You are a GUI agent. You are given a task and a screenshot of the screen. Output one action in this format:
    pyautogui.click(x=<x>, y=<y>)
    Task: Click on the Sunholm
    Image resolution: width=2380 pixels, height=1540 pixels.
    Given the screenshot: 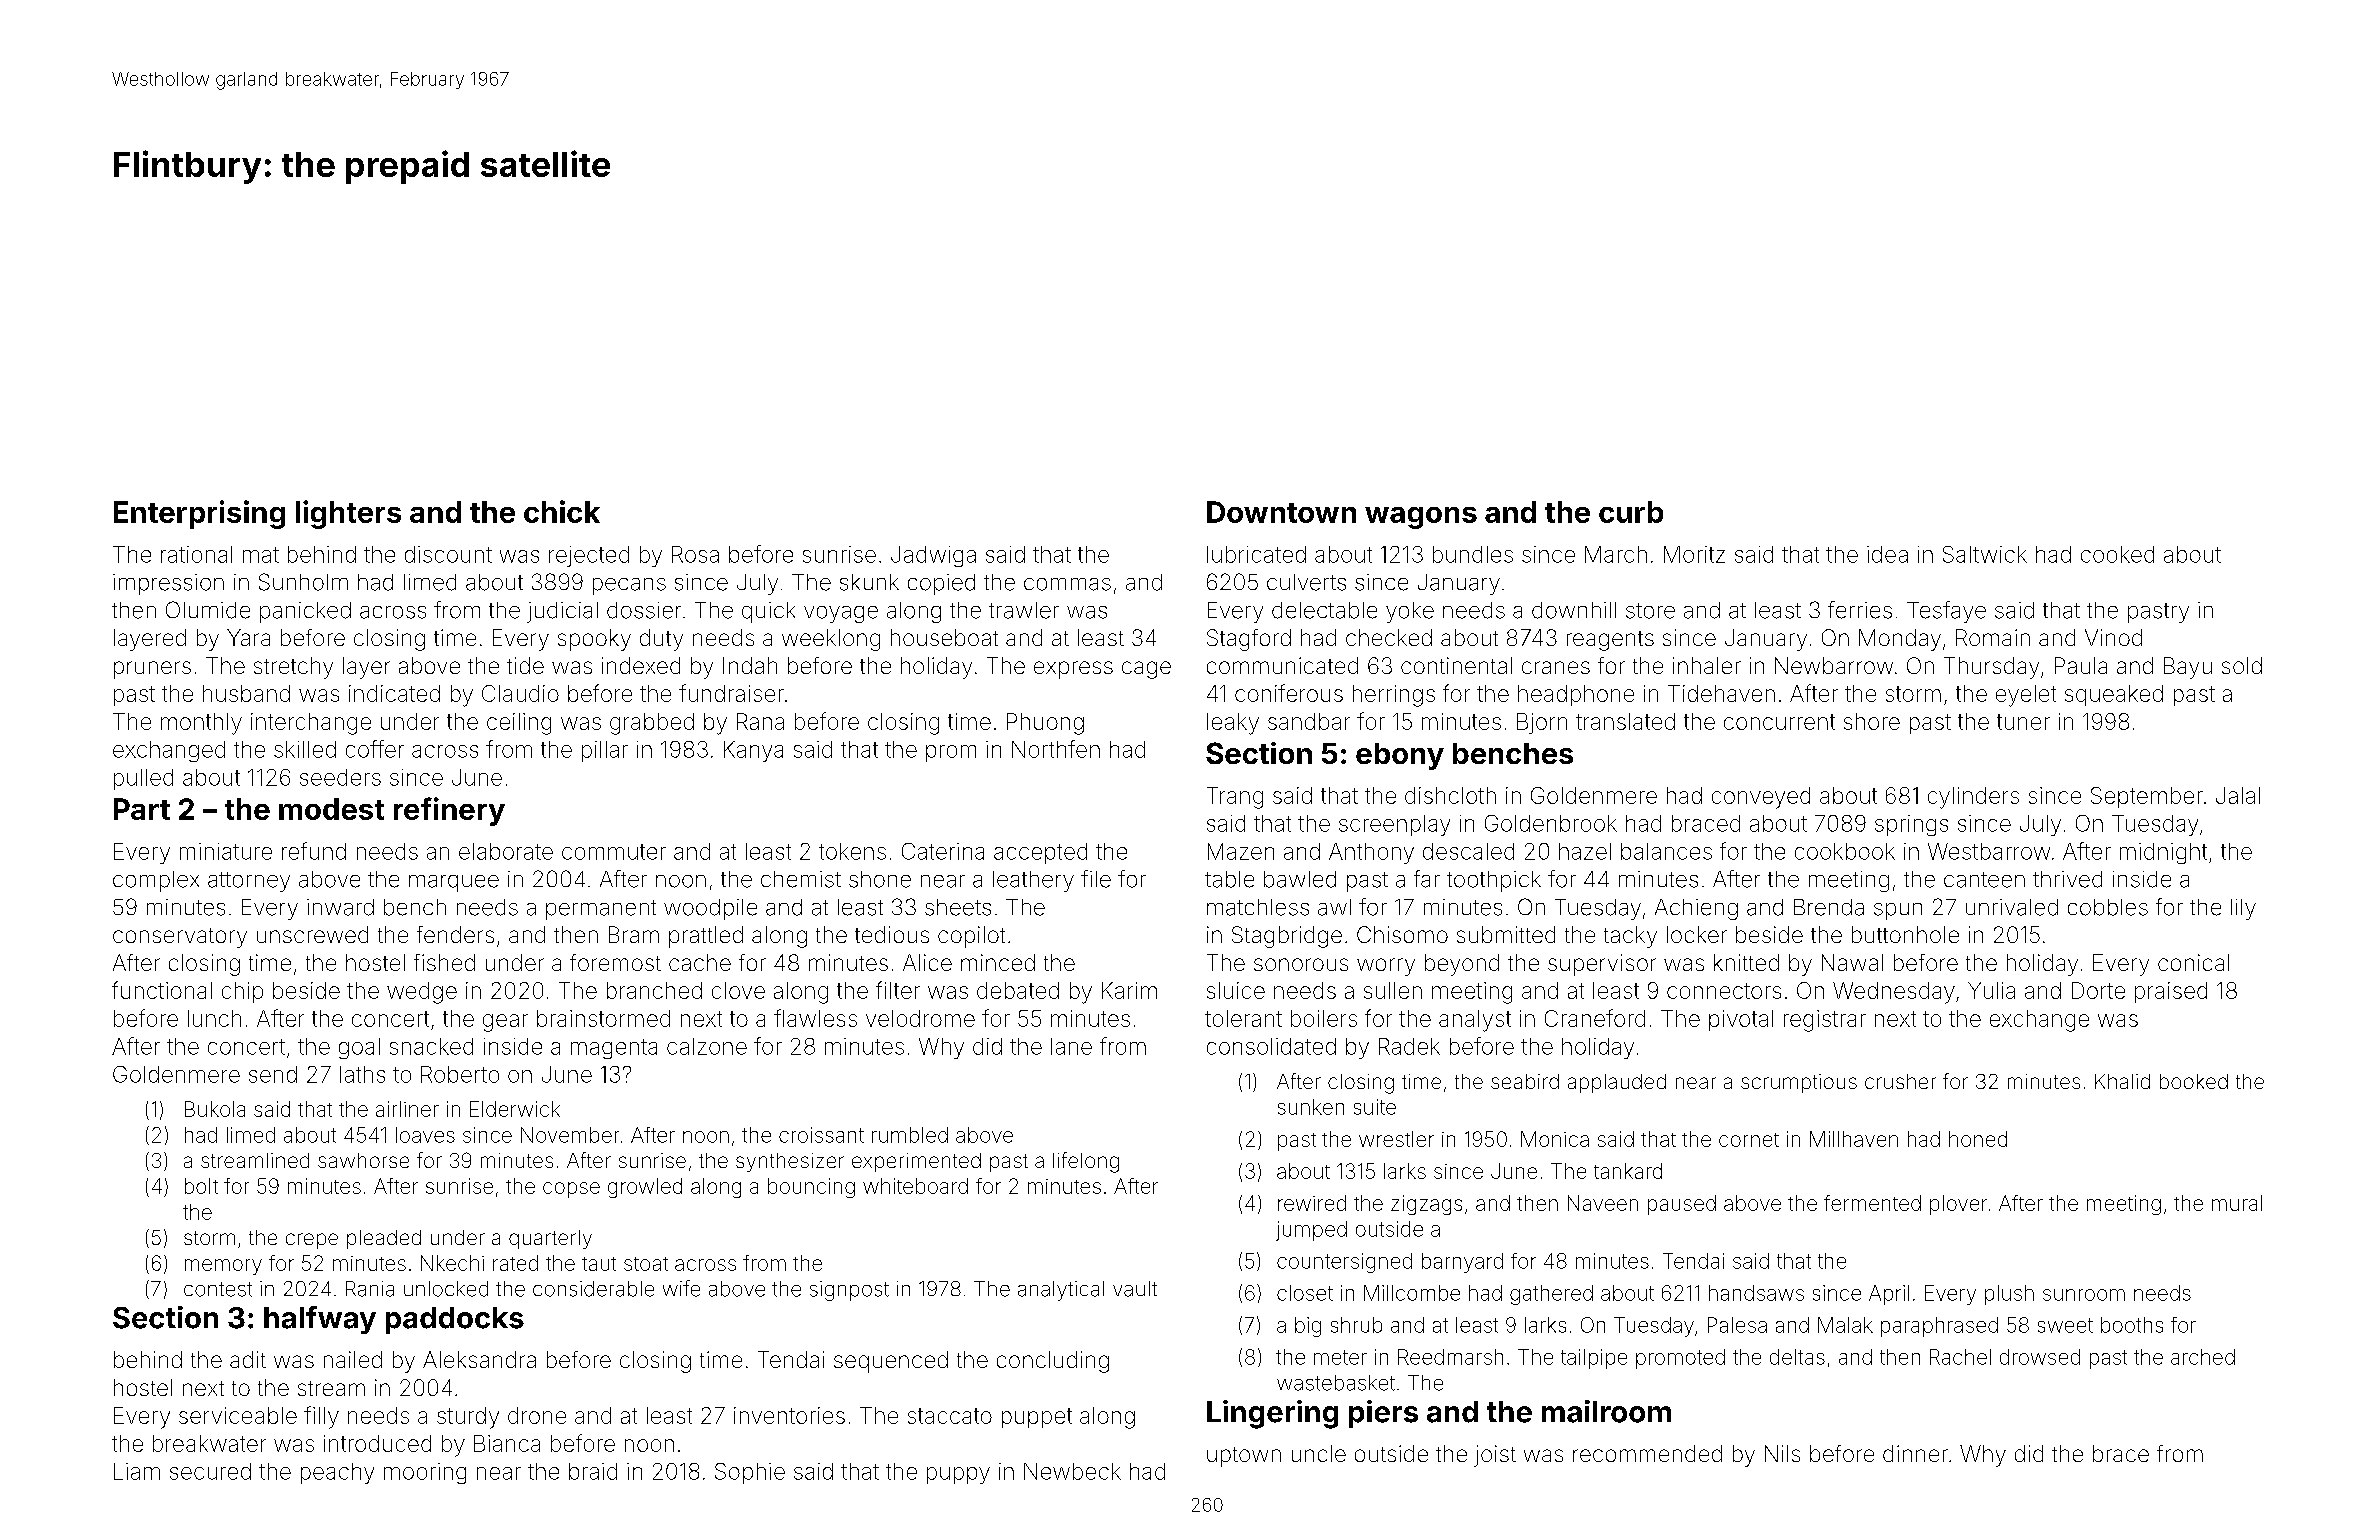 What is the action you would take?
    pyautogui.click(x=303, y=582)
